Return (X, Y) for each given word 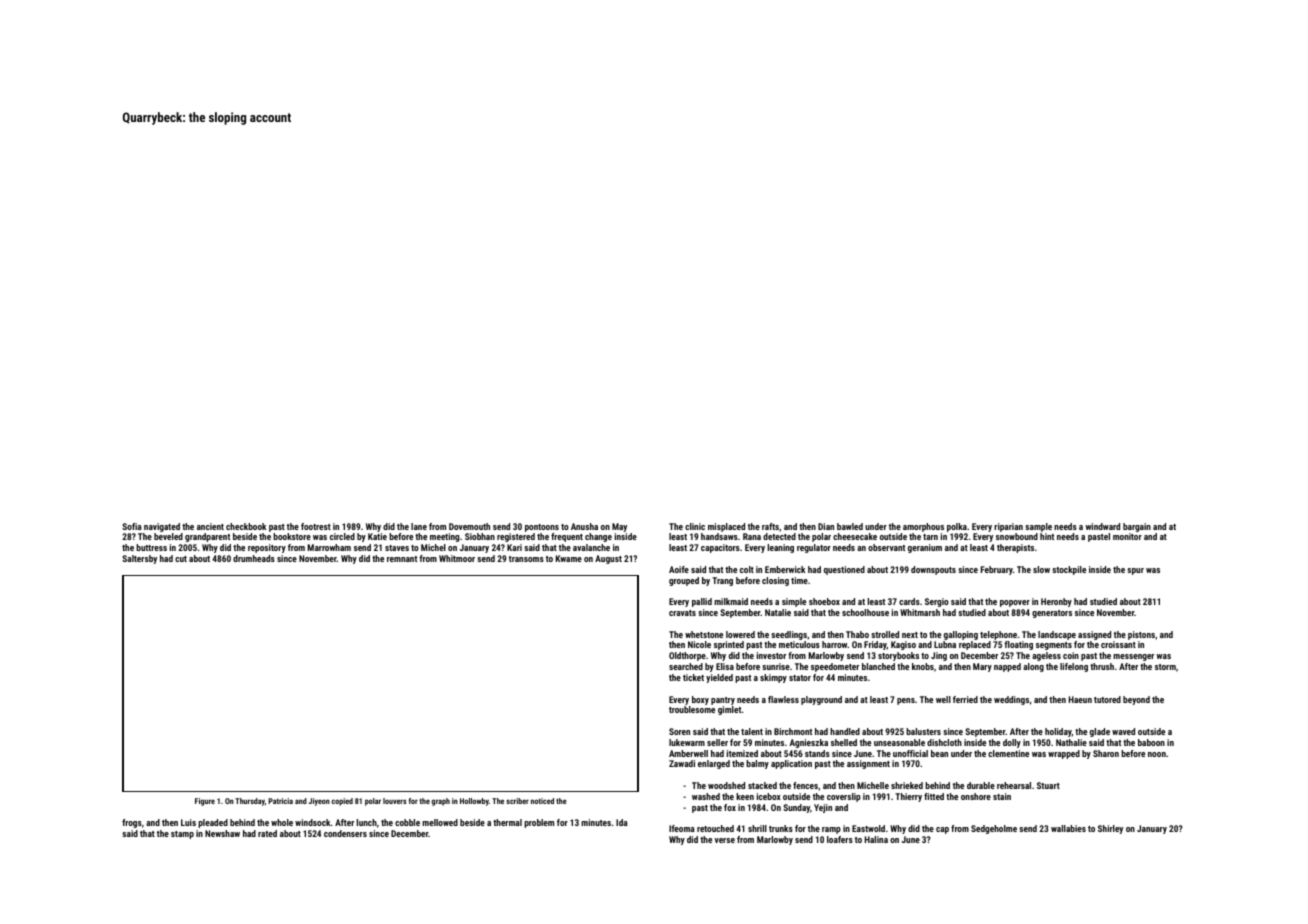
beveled (168, 536)
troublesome (692, 709)
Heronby (1056, 602)
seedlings (789, 635)
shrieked (907, 785)
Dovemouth (469, 526)
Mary (982, 667)
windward (1103, 526)
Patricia (280, 801)
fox (730, 807)
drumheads (254, 558)
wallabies (1068, 828)
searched (686, 666)
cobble (407, 822)
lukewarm (687, 742)
